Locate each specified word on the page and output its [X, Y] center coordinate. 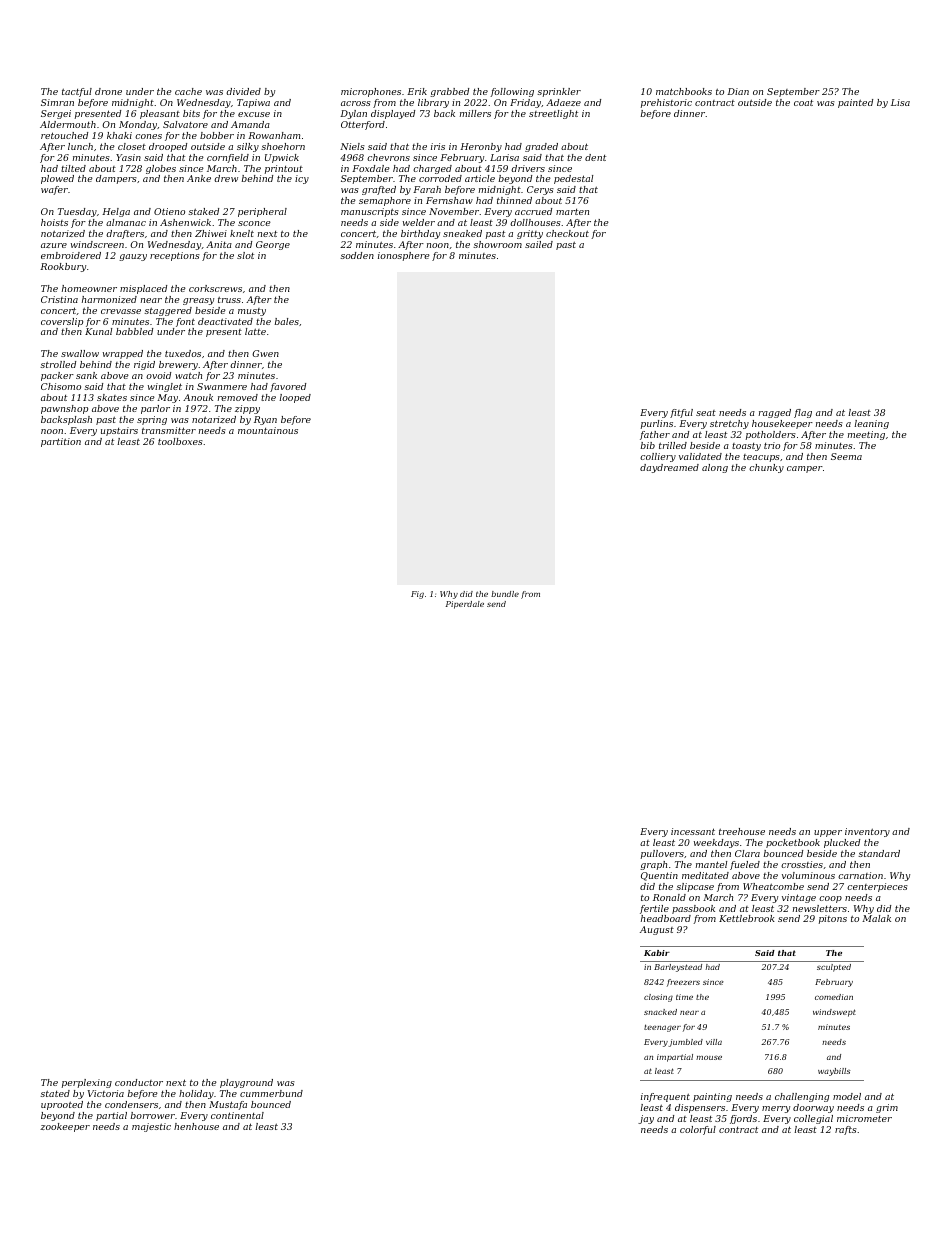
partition [61, 442]
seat [706, 413]
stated [55, 1093]
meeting [866, 435]
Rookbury [63, 267]
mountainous [268, 430]
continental [237, 1115]
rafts [846, 1130]
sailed [539, 244]
